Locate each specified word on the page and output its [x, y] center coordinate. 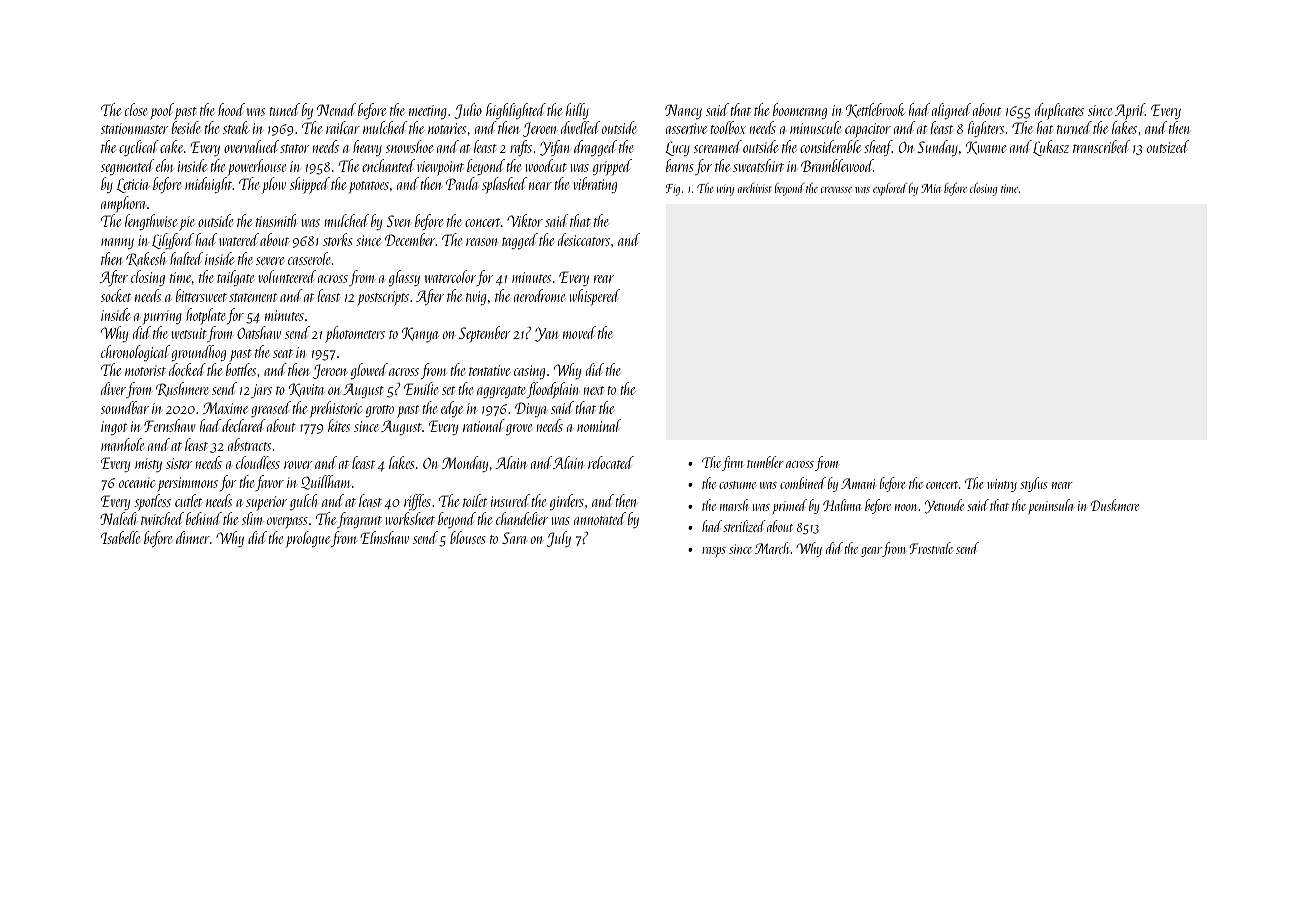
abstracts [249, 444]
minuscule [815, 127]
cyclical [139, 148]
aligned [951, 111]
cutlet [188, 500]
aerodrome [539, 295]
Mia [931, 188]
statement [253, 297]
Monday [465, 464]
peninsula [1050, 506]
